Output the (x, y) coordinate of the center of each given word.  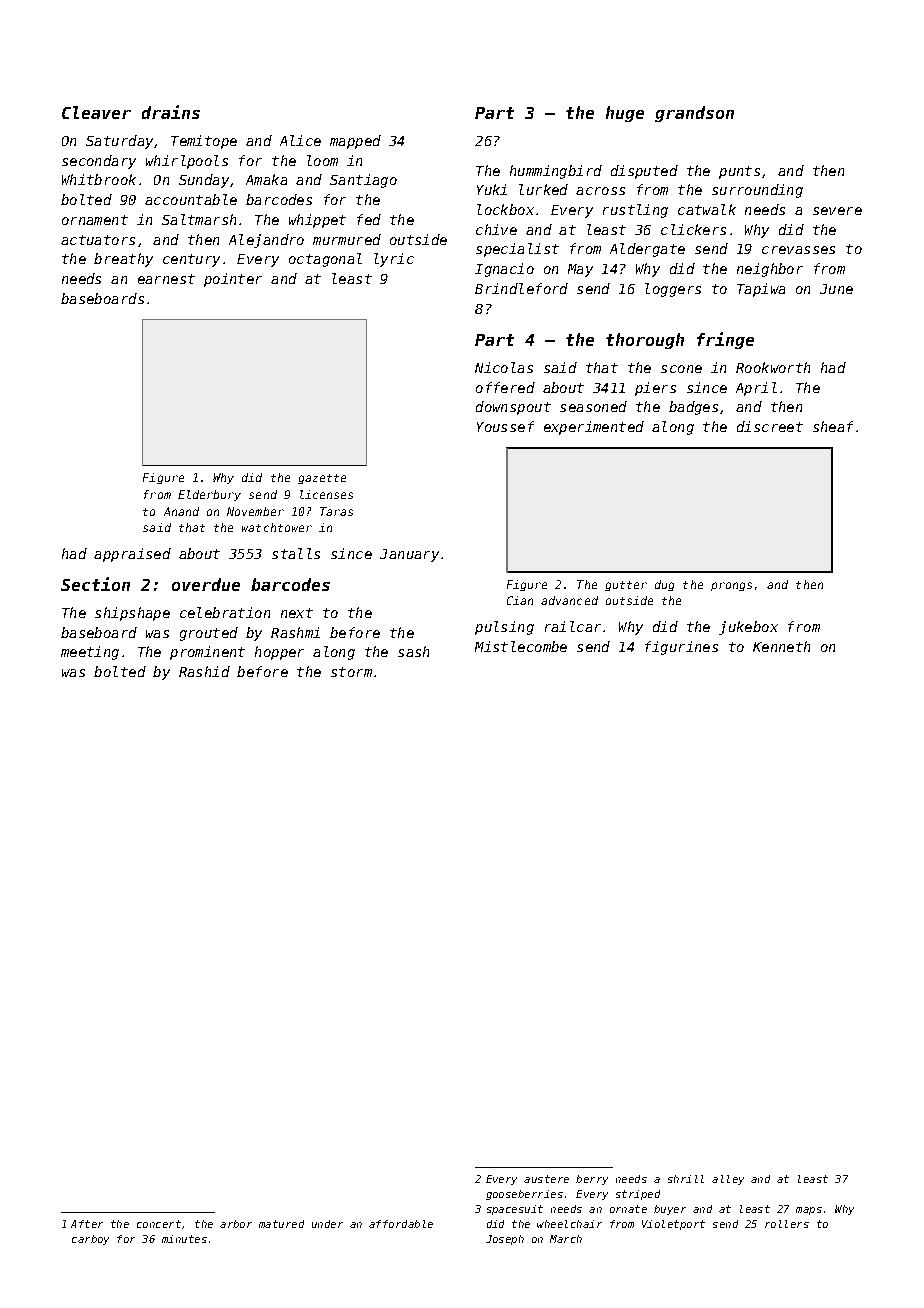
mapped (355, 142)
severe (837, 211)
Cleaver (96, 112)
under (327, 1224)
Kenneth (781, 646)
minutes (184, 1239)
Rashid (204, 671)
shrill (686, 1179)
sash (413, 651)
